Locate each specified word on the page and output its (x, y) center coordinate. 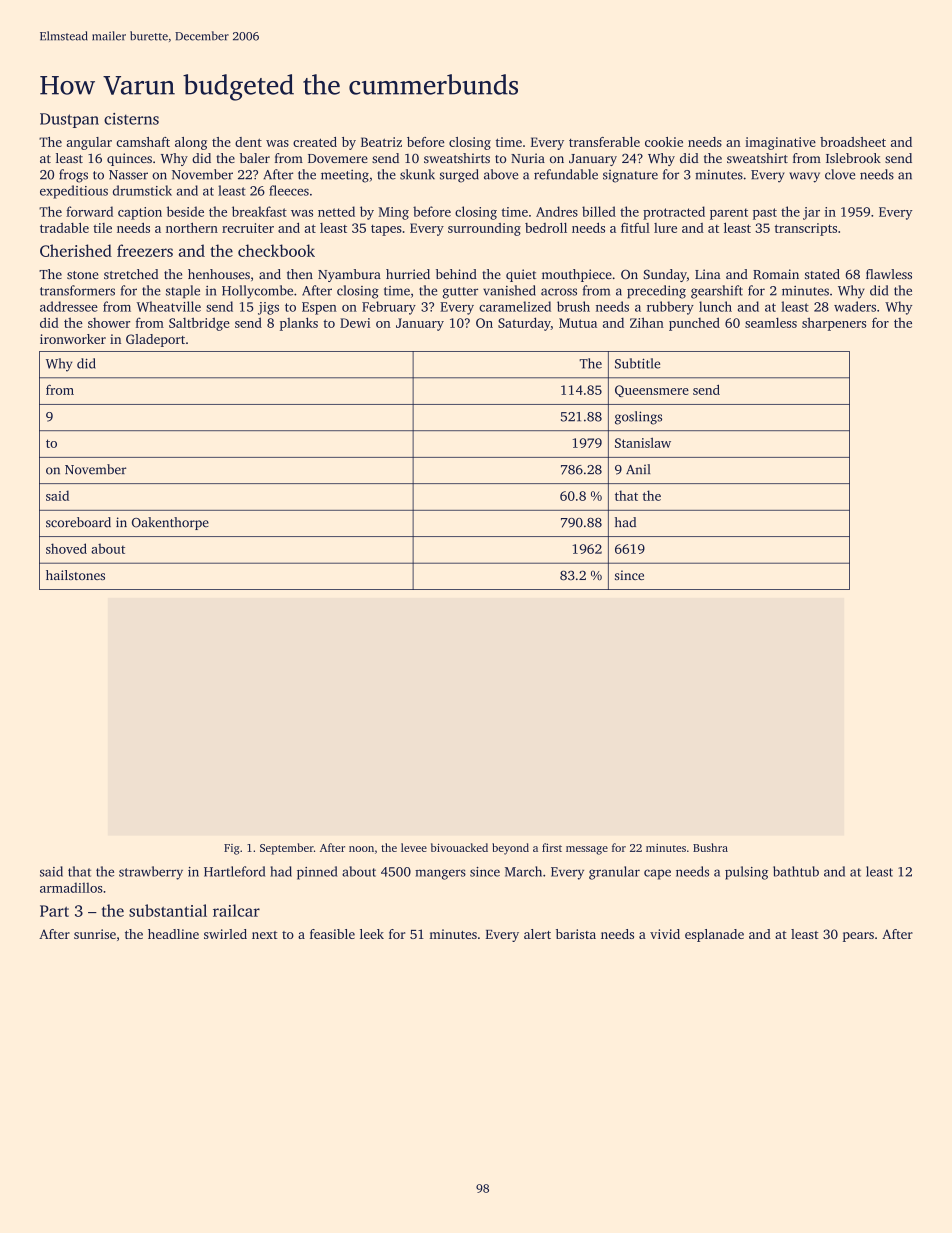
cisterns (131, 119)
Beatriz (381, 142)
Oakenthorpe (170, 523)
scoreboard (78, 522)
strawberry (151, 873)
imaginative (780, 143)
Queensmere (652, 391)
